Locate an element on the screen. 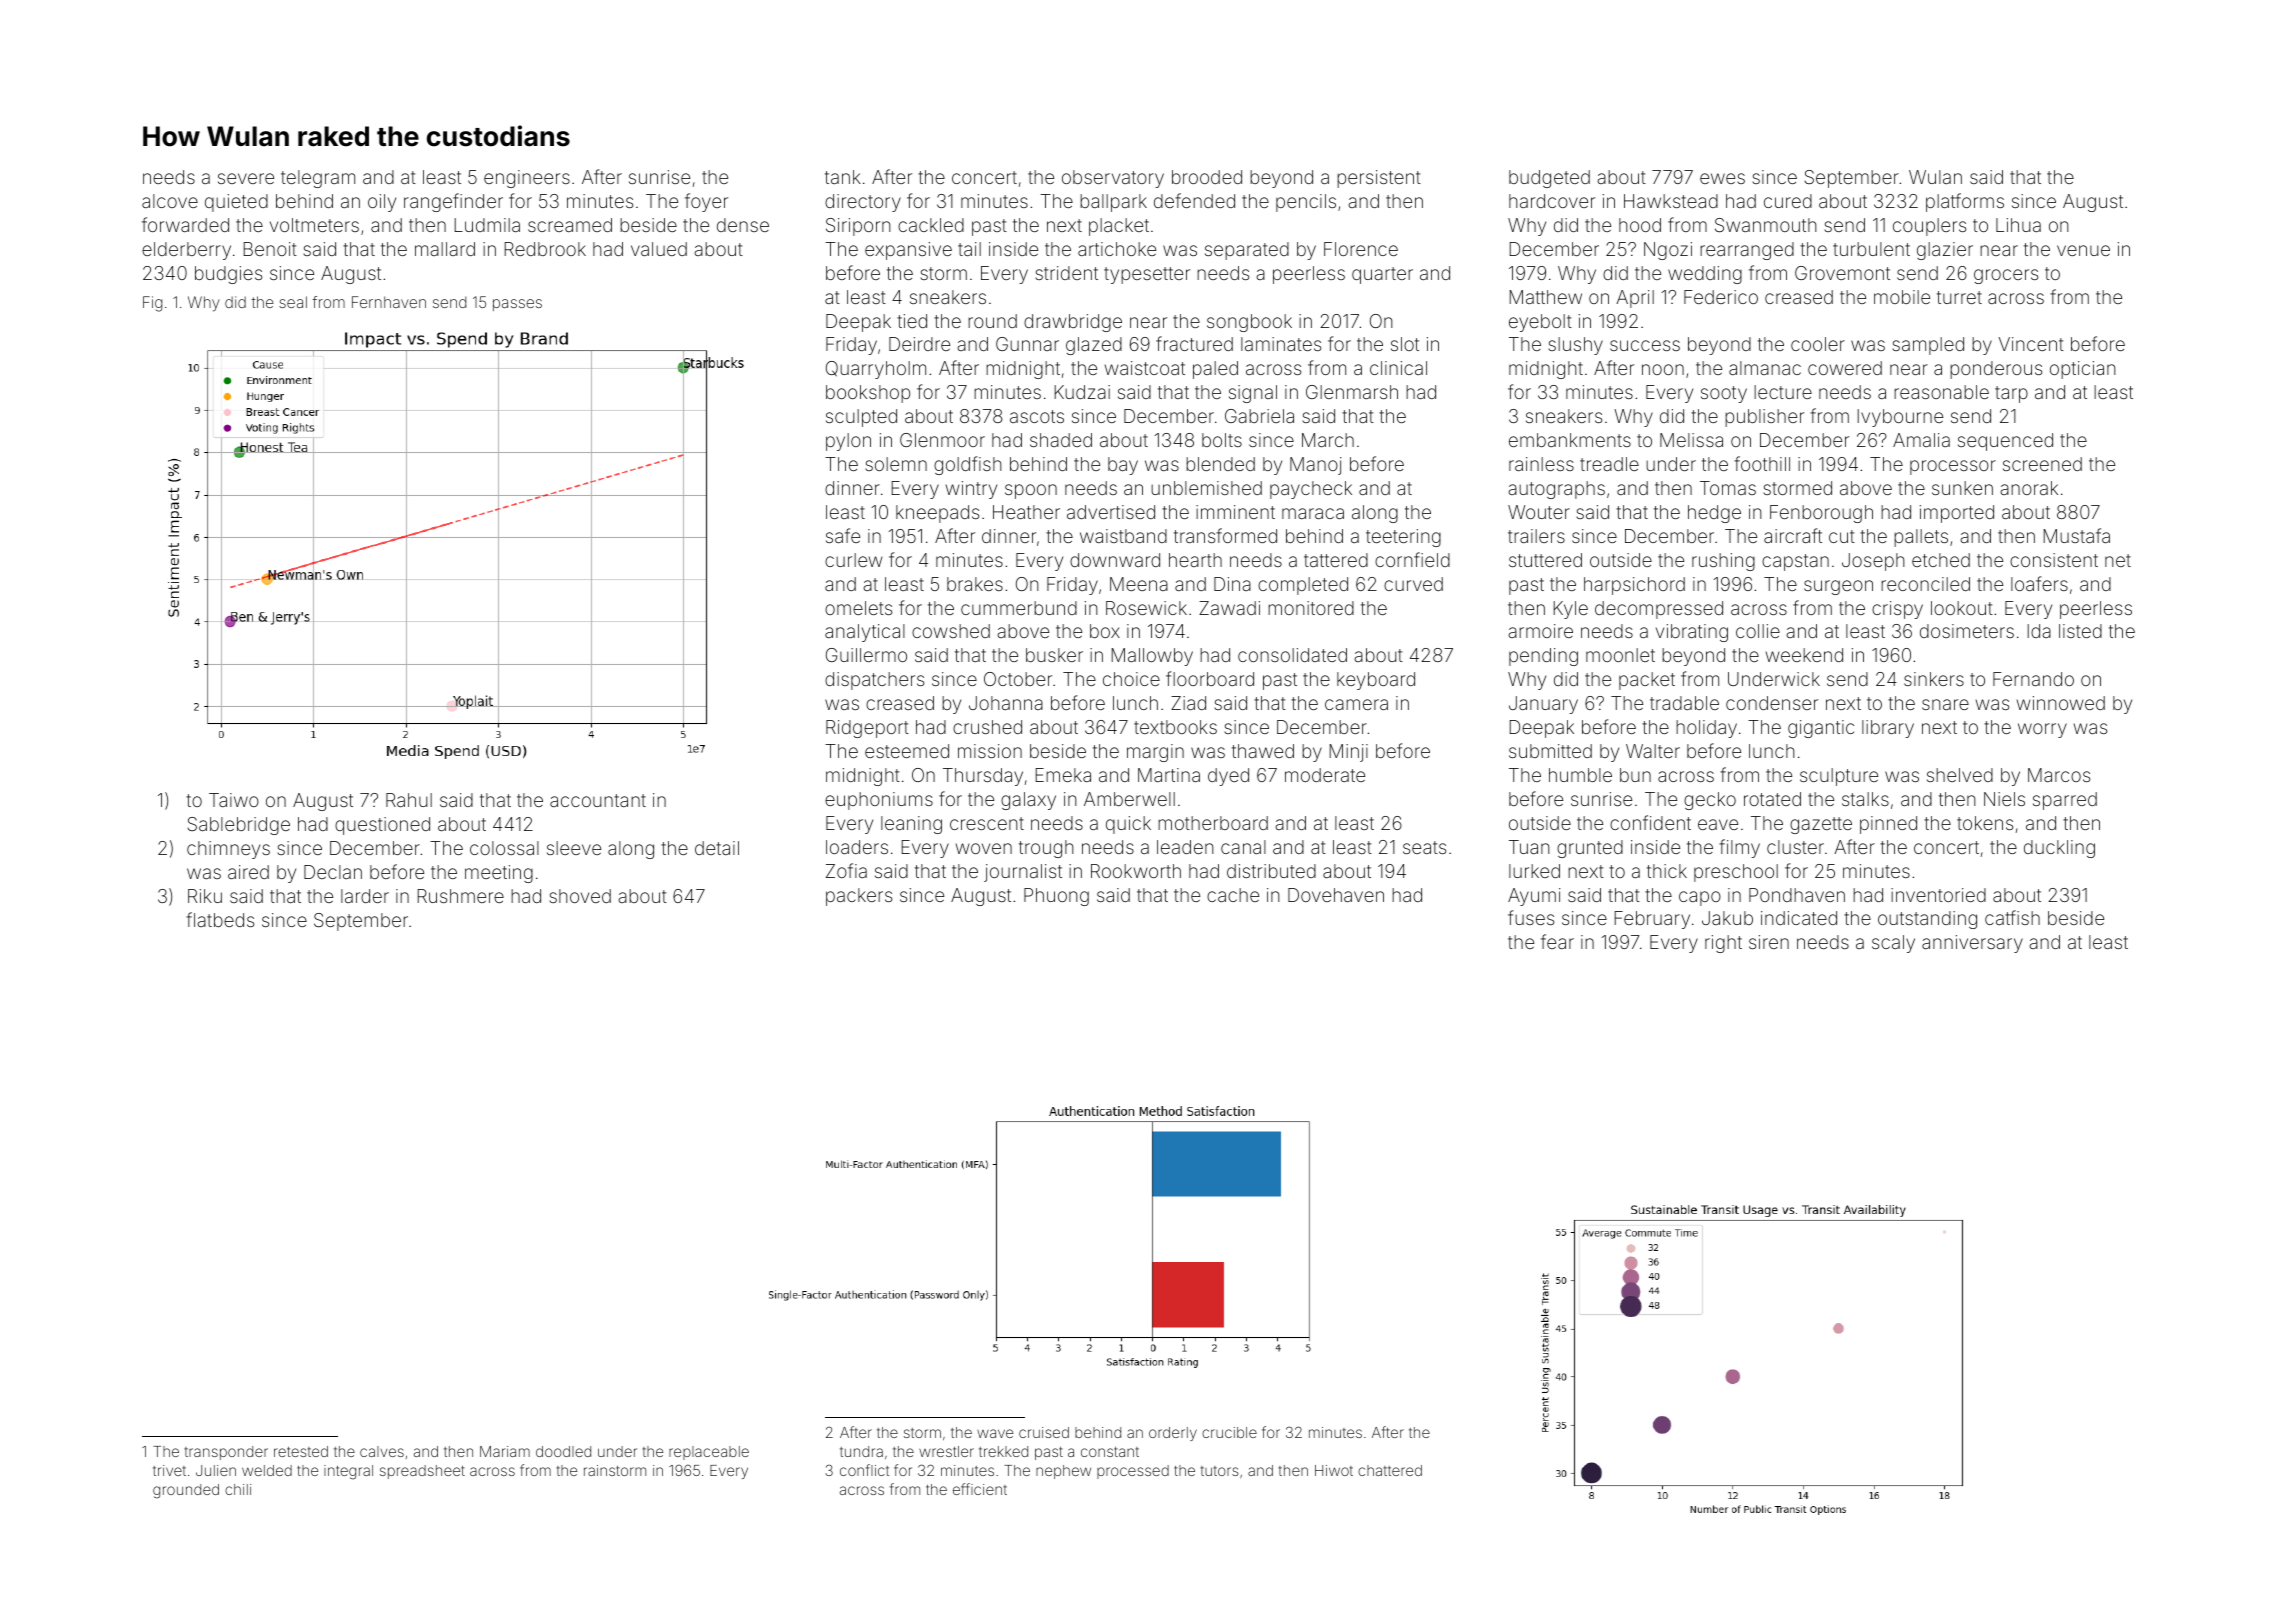 The image size is (2279, 1611). persistent is located at coordinates (1379, 179).
